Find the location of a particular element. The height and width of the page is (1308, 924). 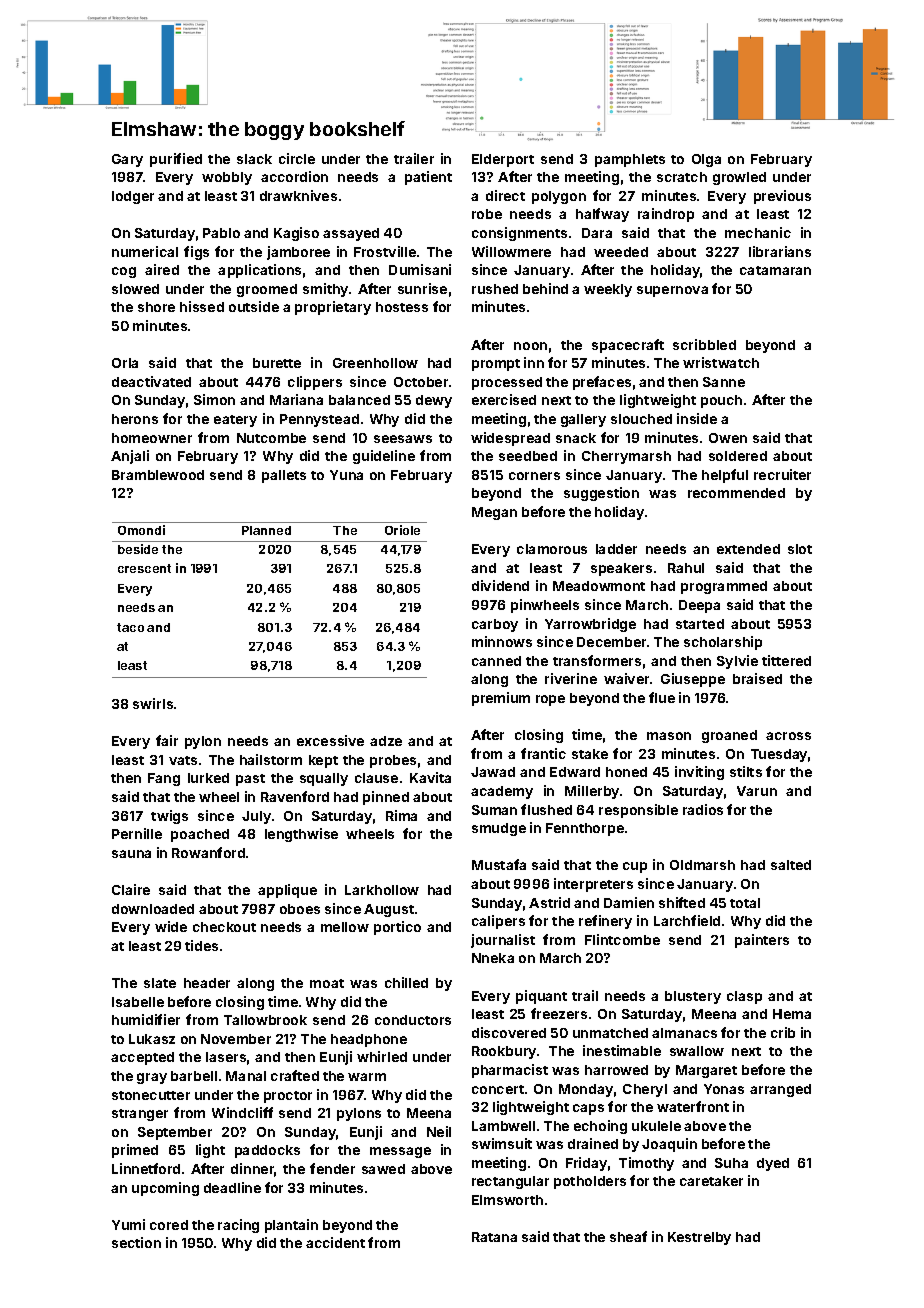

Anjali is located at coordinates (130, 457).
